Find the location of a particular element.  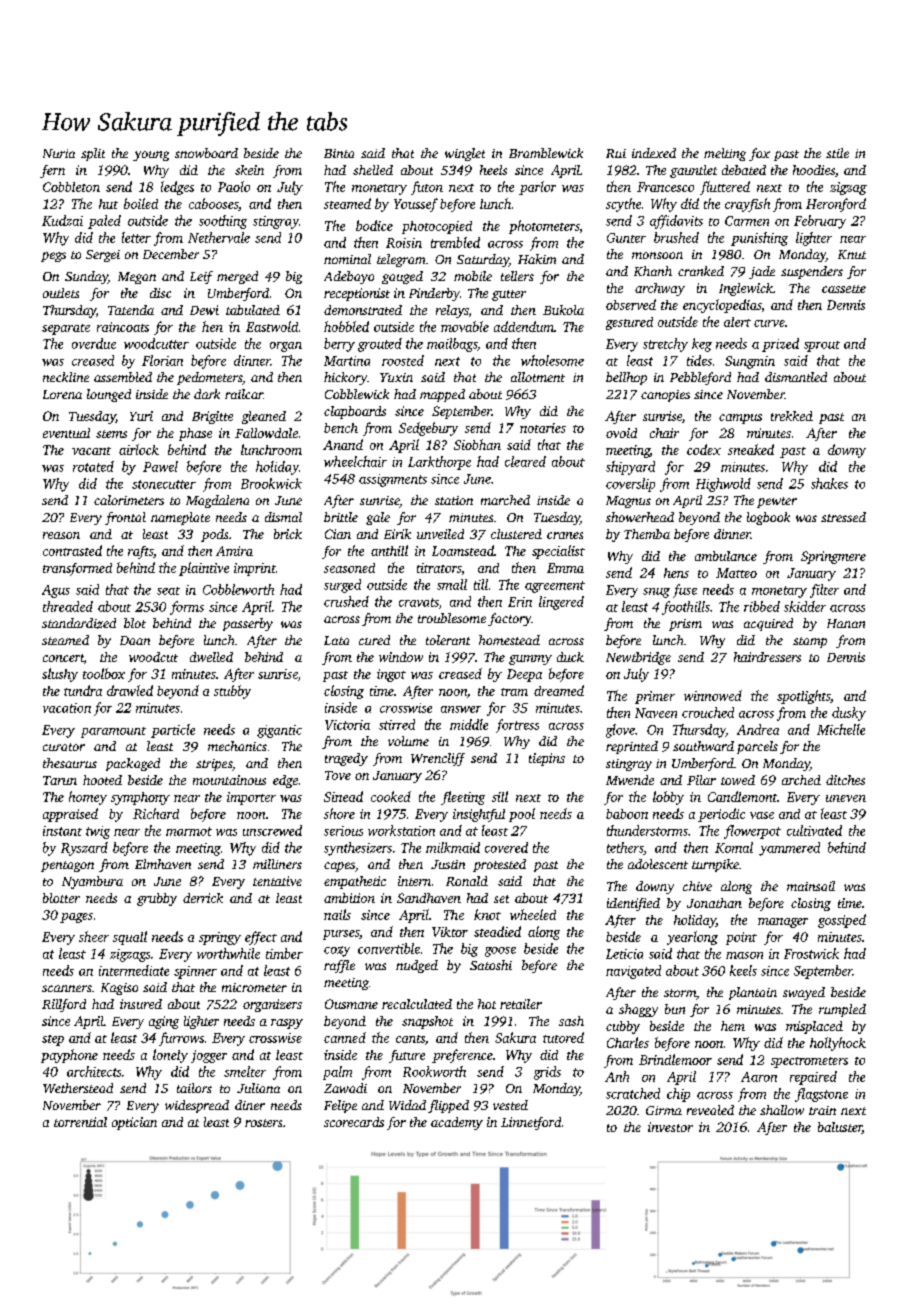

reprinted is located at coordinates (632, 747).
